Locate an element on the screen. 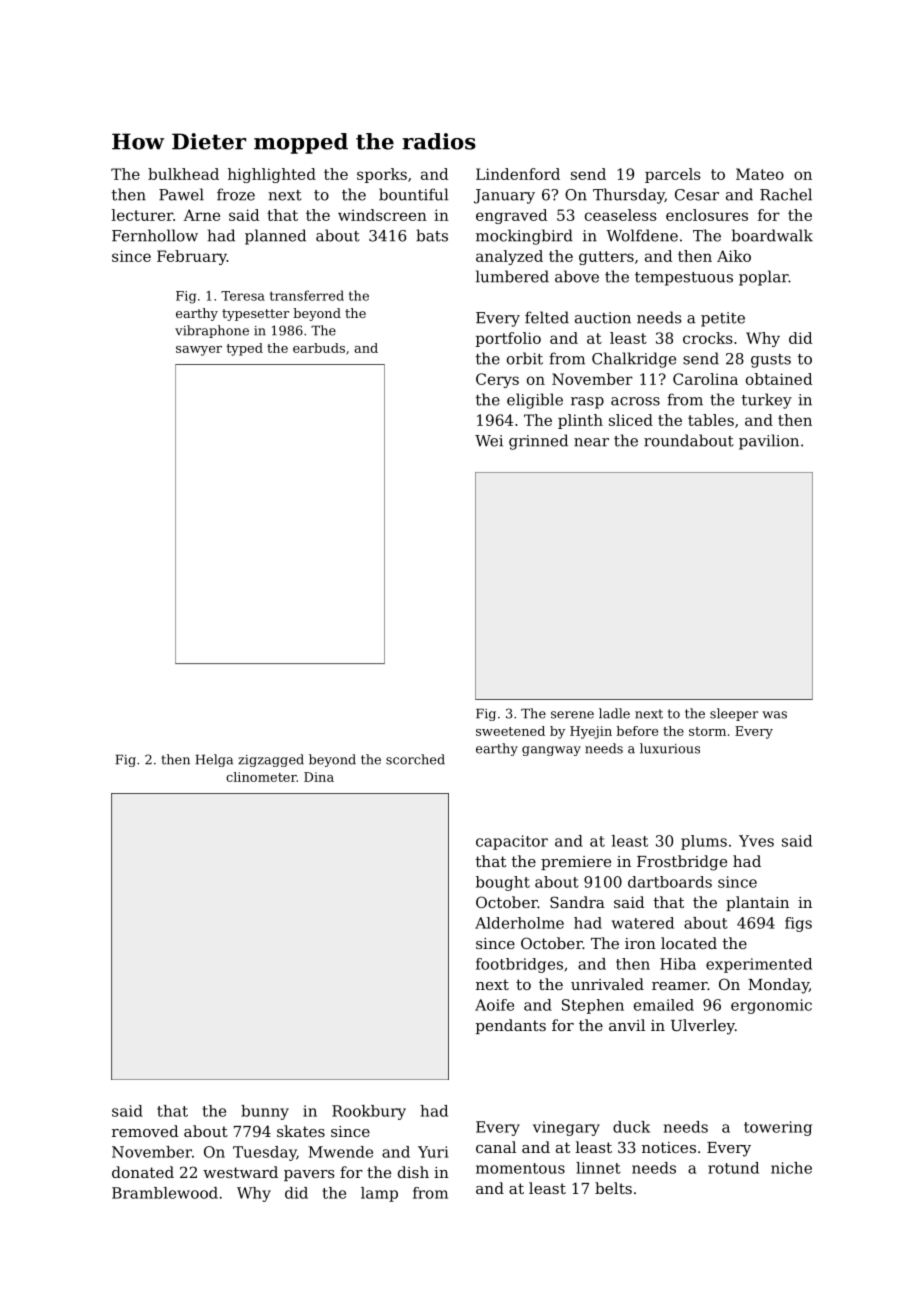  scorched is located at coordinates (415, 759).
